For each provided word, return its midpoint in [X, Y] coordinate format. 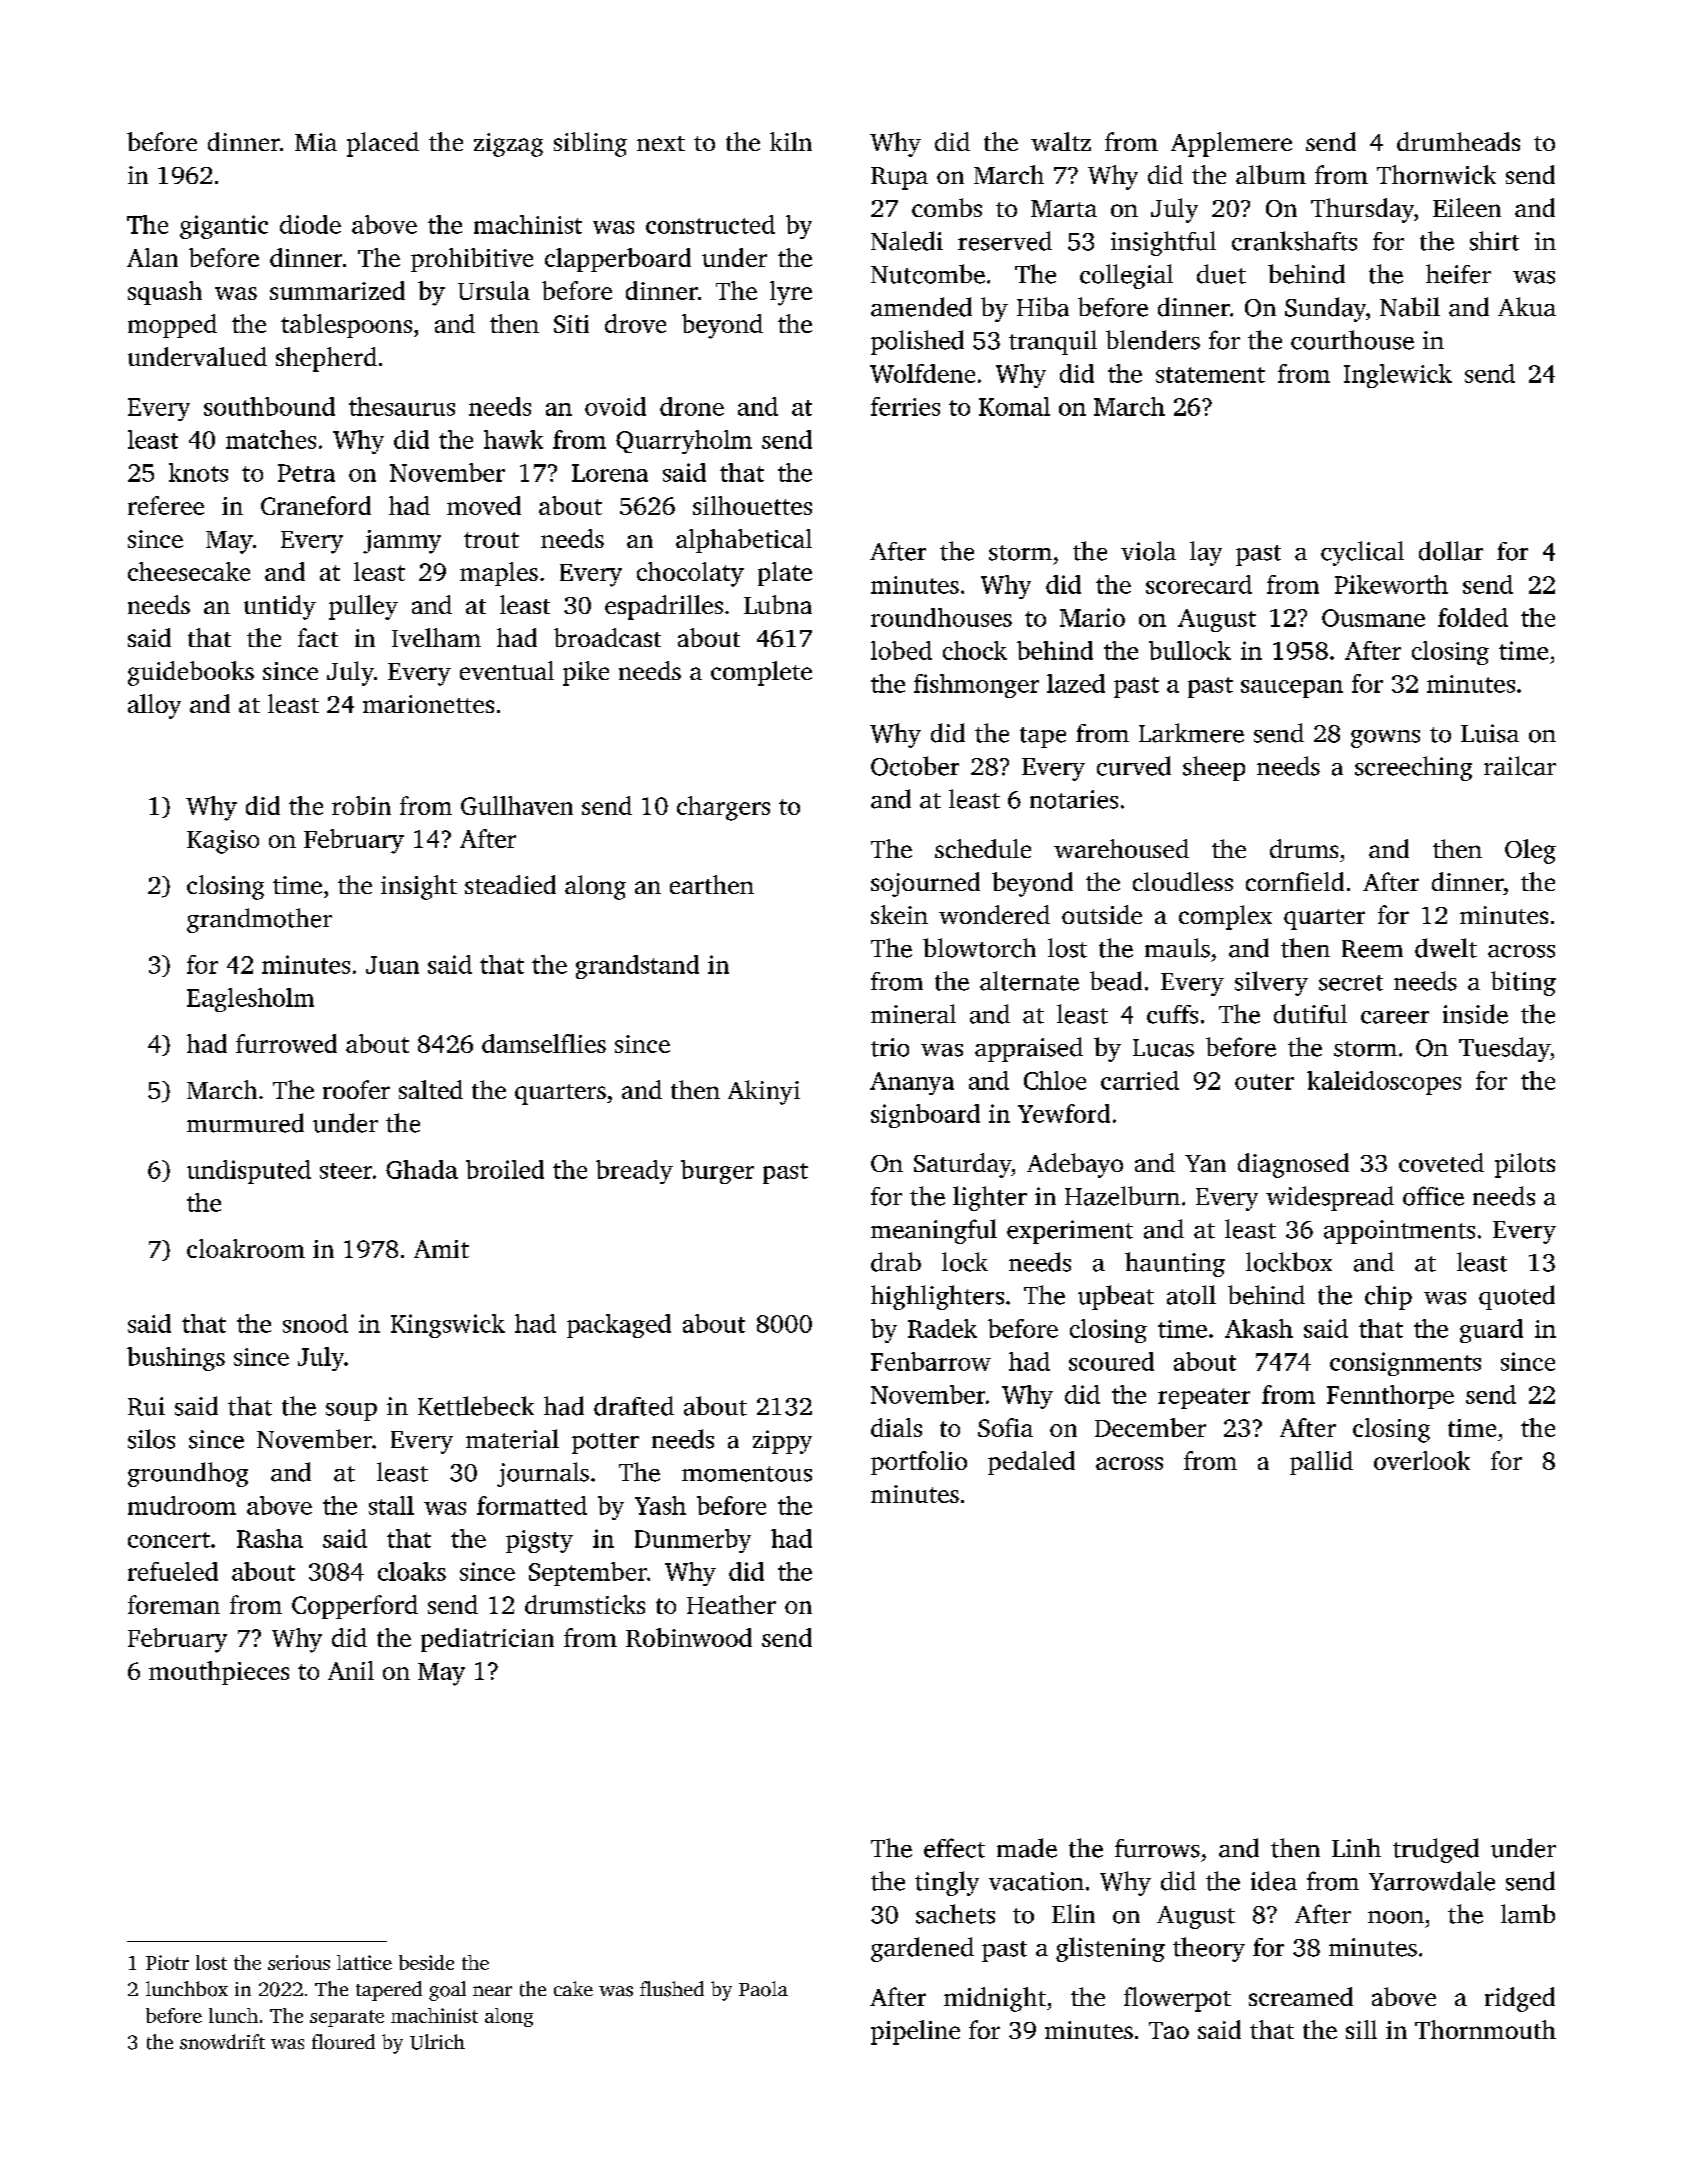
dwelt [1446, 948]
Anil [351, 1670]
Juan [392, 965]
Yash [660, 1505]
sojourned [925, 884]
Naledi [907, 241]
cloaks [412, 1571]
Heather [731, 1604]
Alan [152, 257]
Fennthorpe [1390, 1397]
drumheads [1458, 141]
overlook [1422, 1460]
